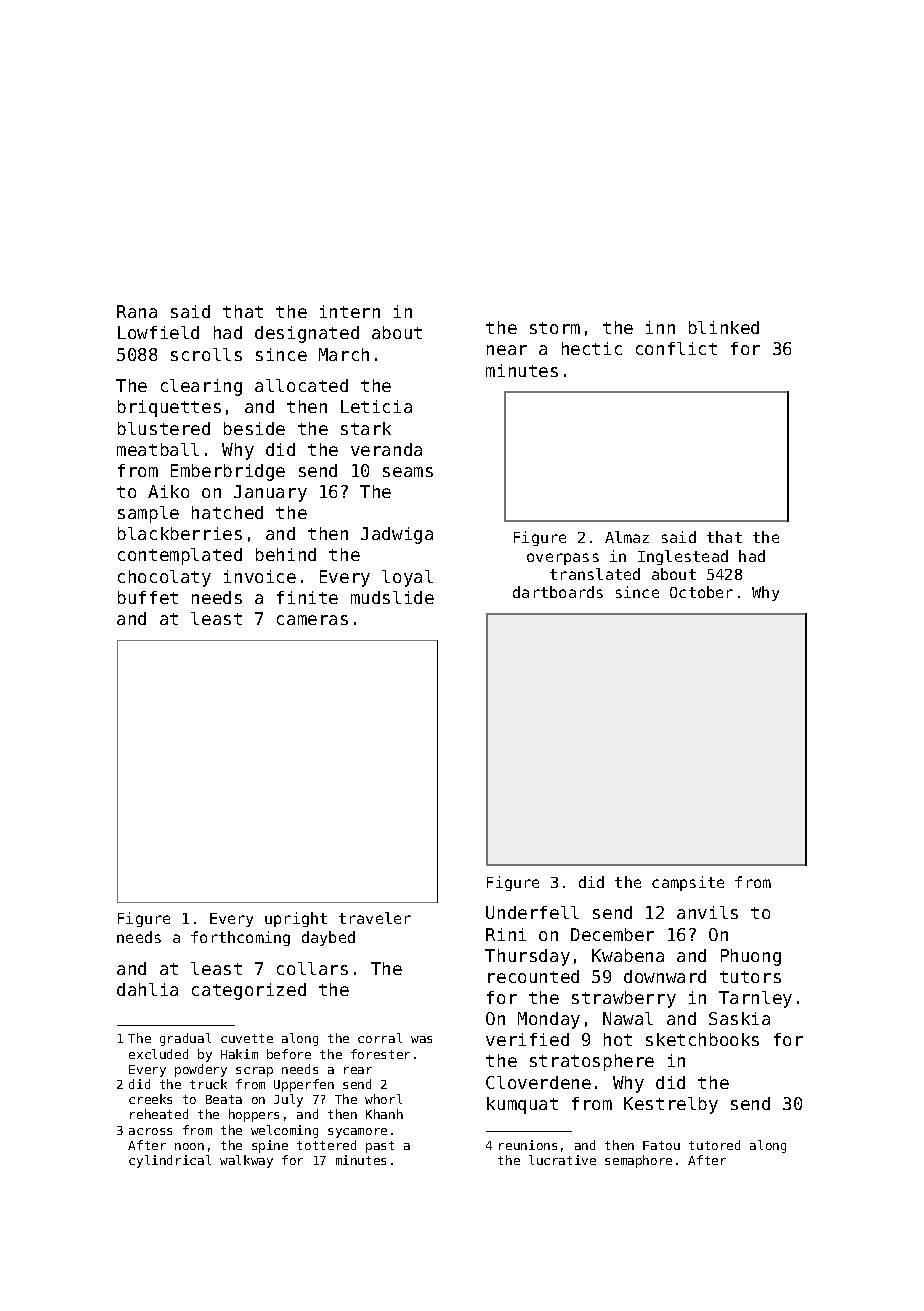 The width and height of the screenshot is (924, 1311). I want to click on designated, so click(307, 334).
